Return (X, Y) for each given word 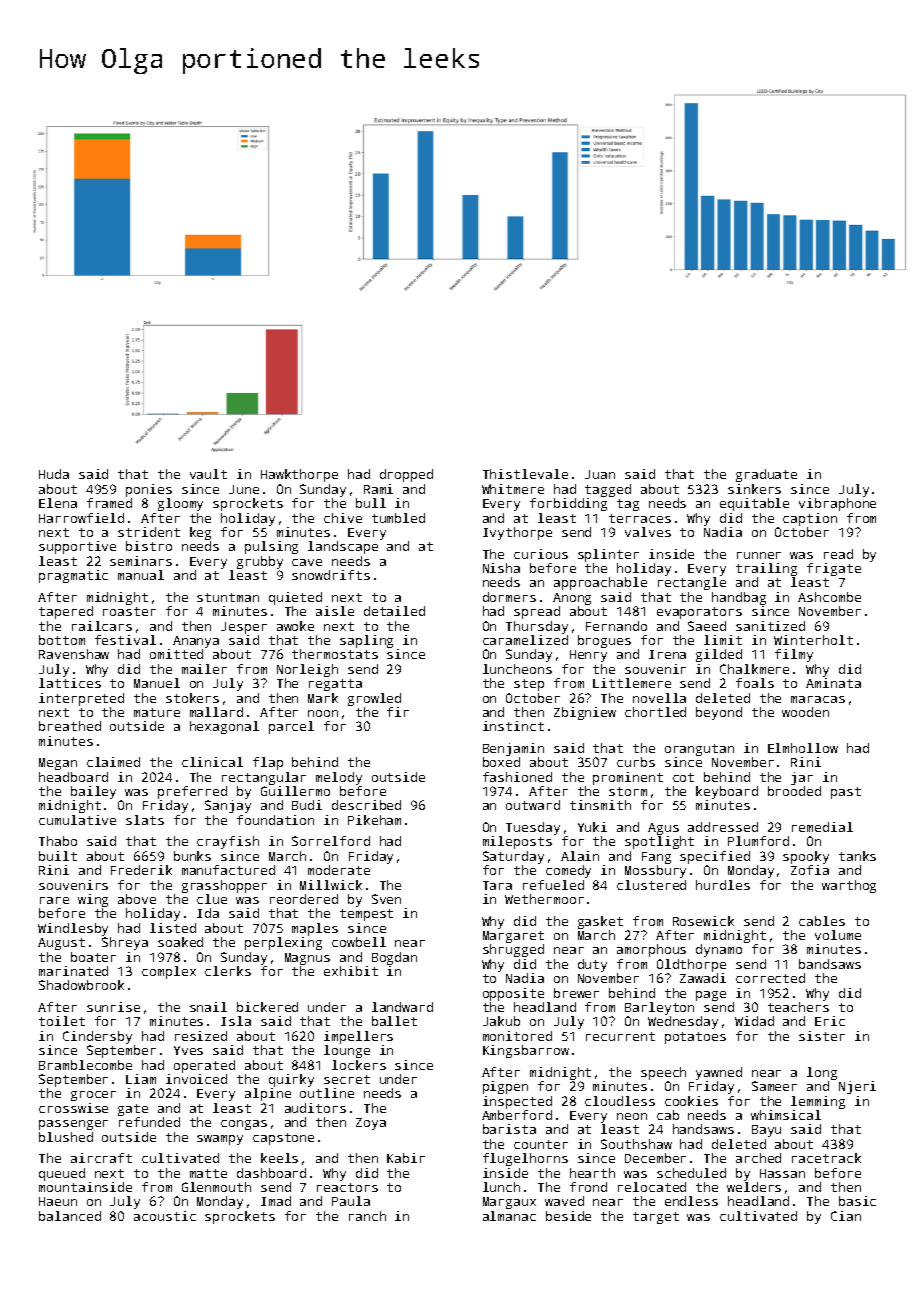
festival (125, 640)
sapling (366, 641)
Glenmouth (216, 1187)
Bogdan (394, 958)
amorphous (651, 950)
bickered (267, 1007)
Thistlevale (525, 474)
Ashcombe (829, 597)
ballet (394, 1021)
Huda (54, 474)
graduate (766, 475)
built (58, 856)
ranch (367, 1216)
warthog (849, 886)
